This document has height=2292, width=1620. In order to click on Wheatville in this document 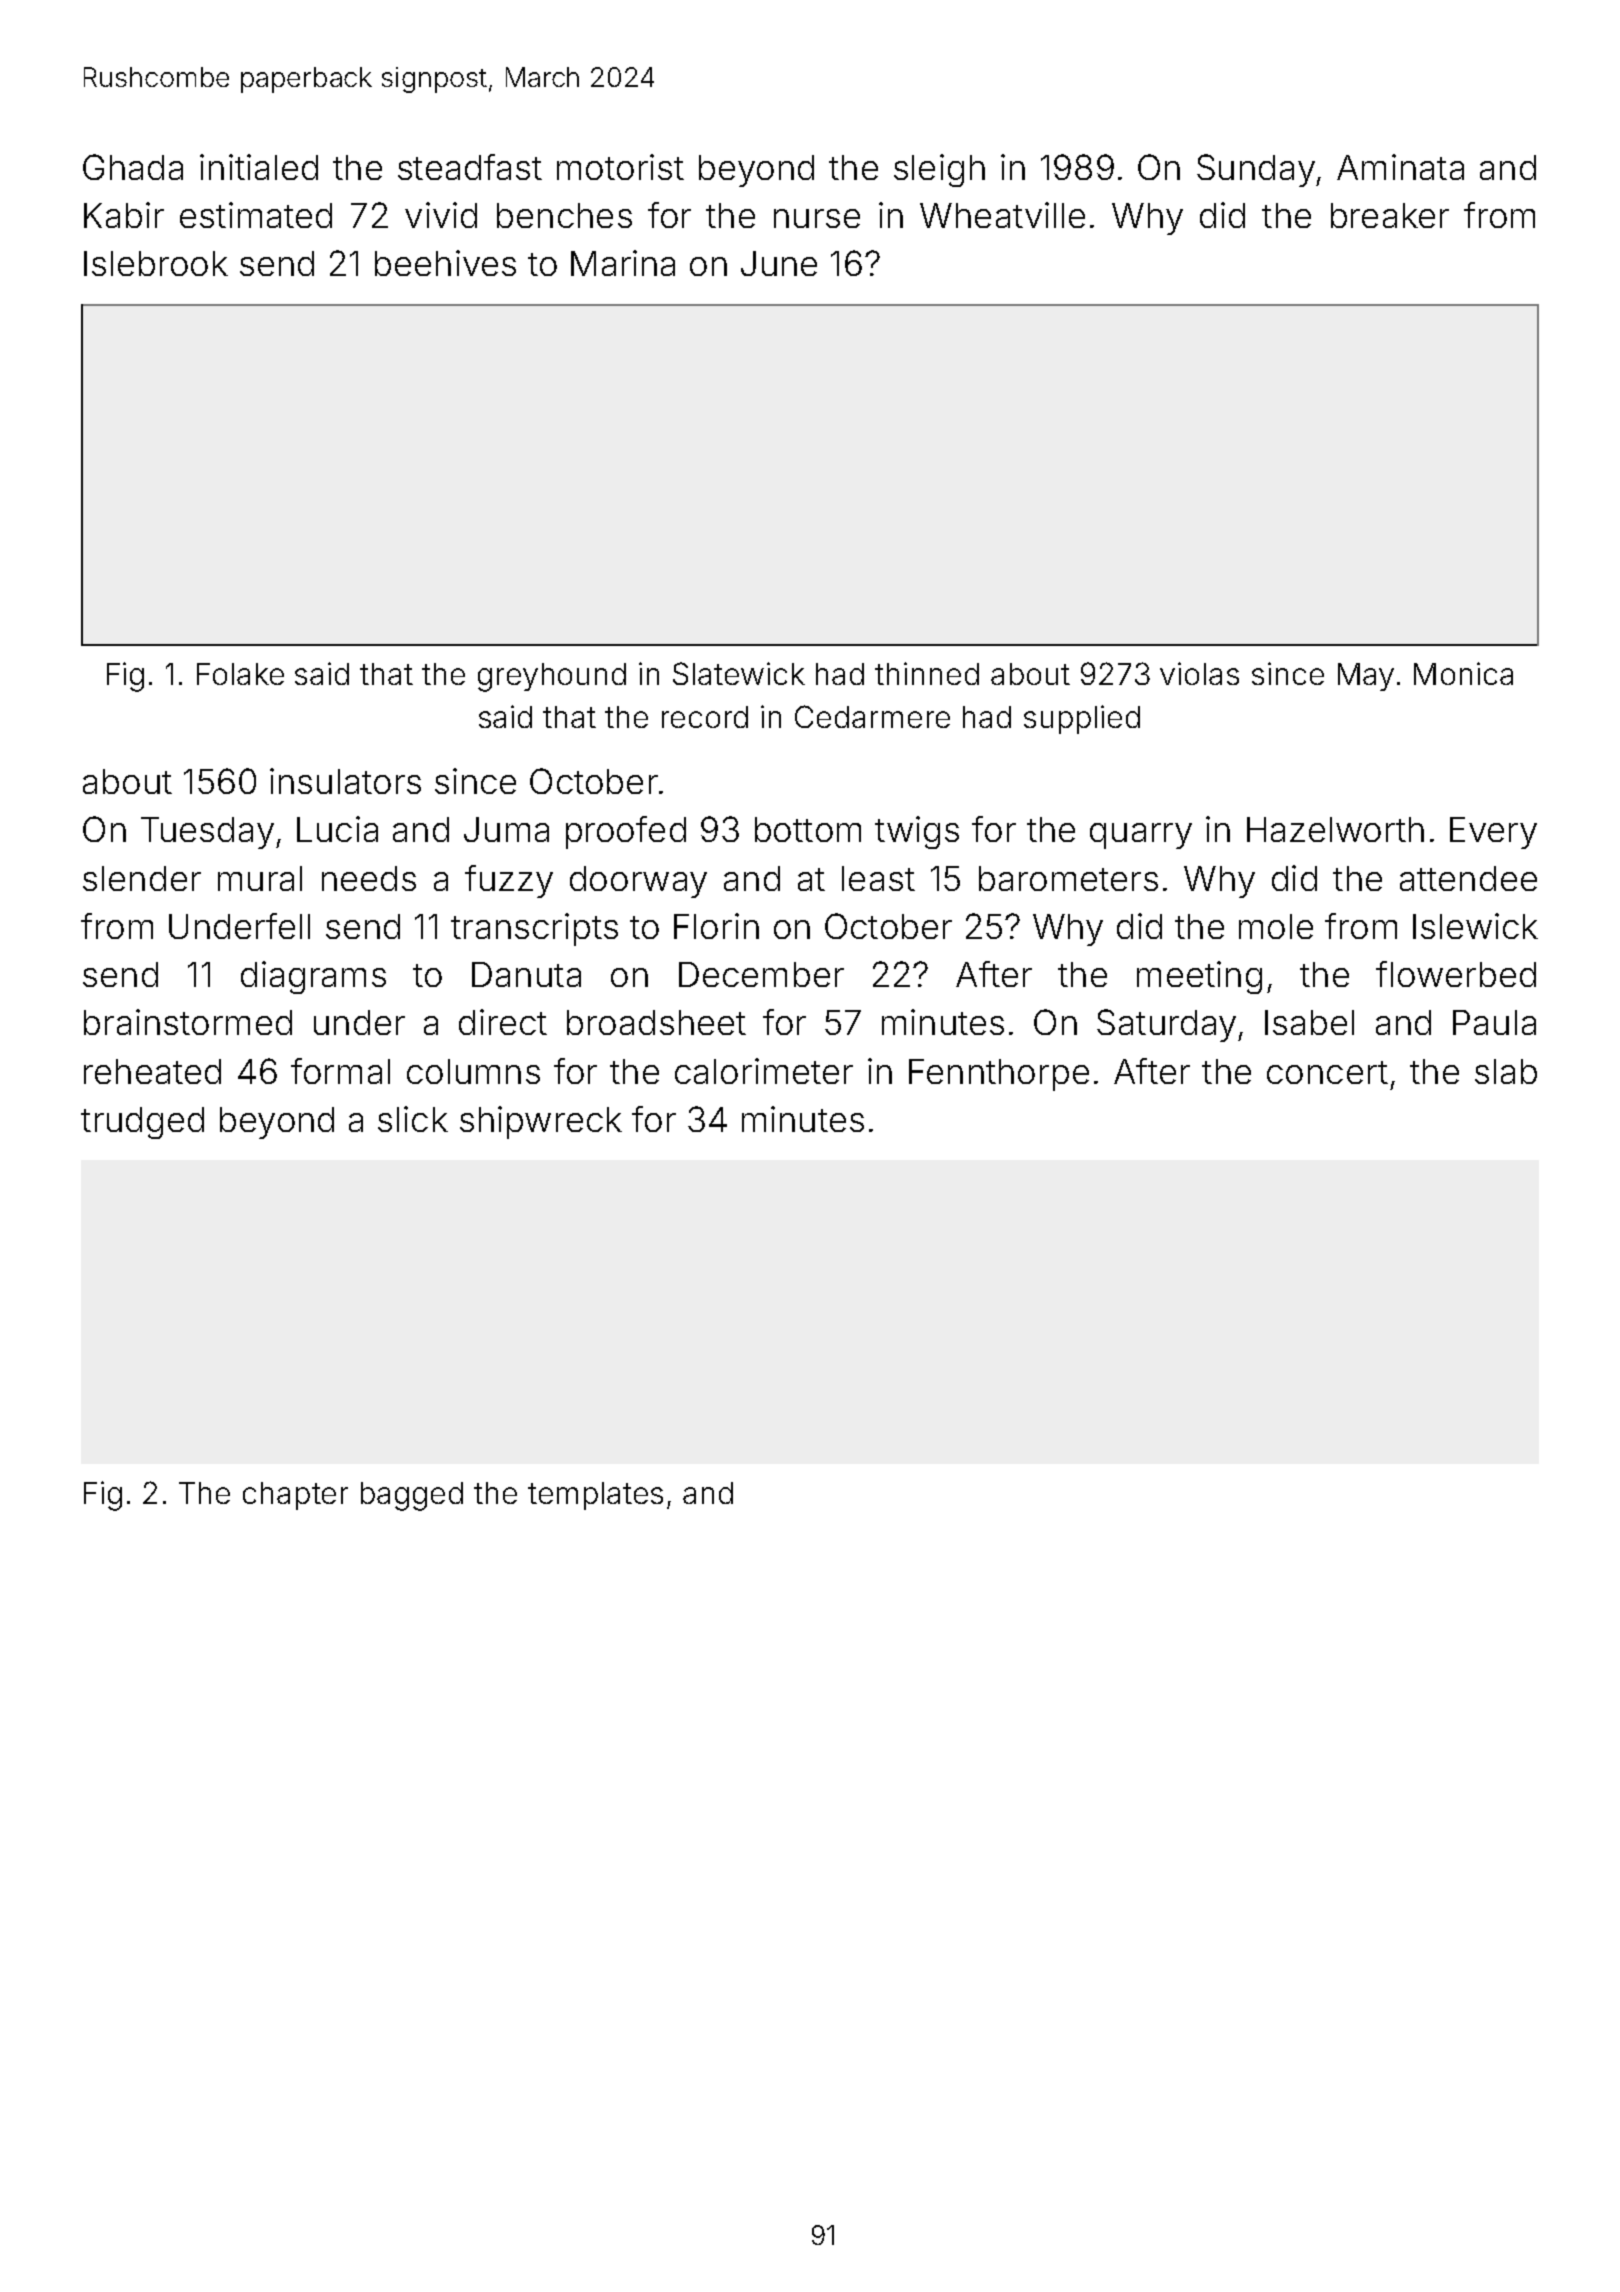, I will do `click(1002, 215)`.
